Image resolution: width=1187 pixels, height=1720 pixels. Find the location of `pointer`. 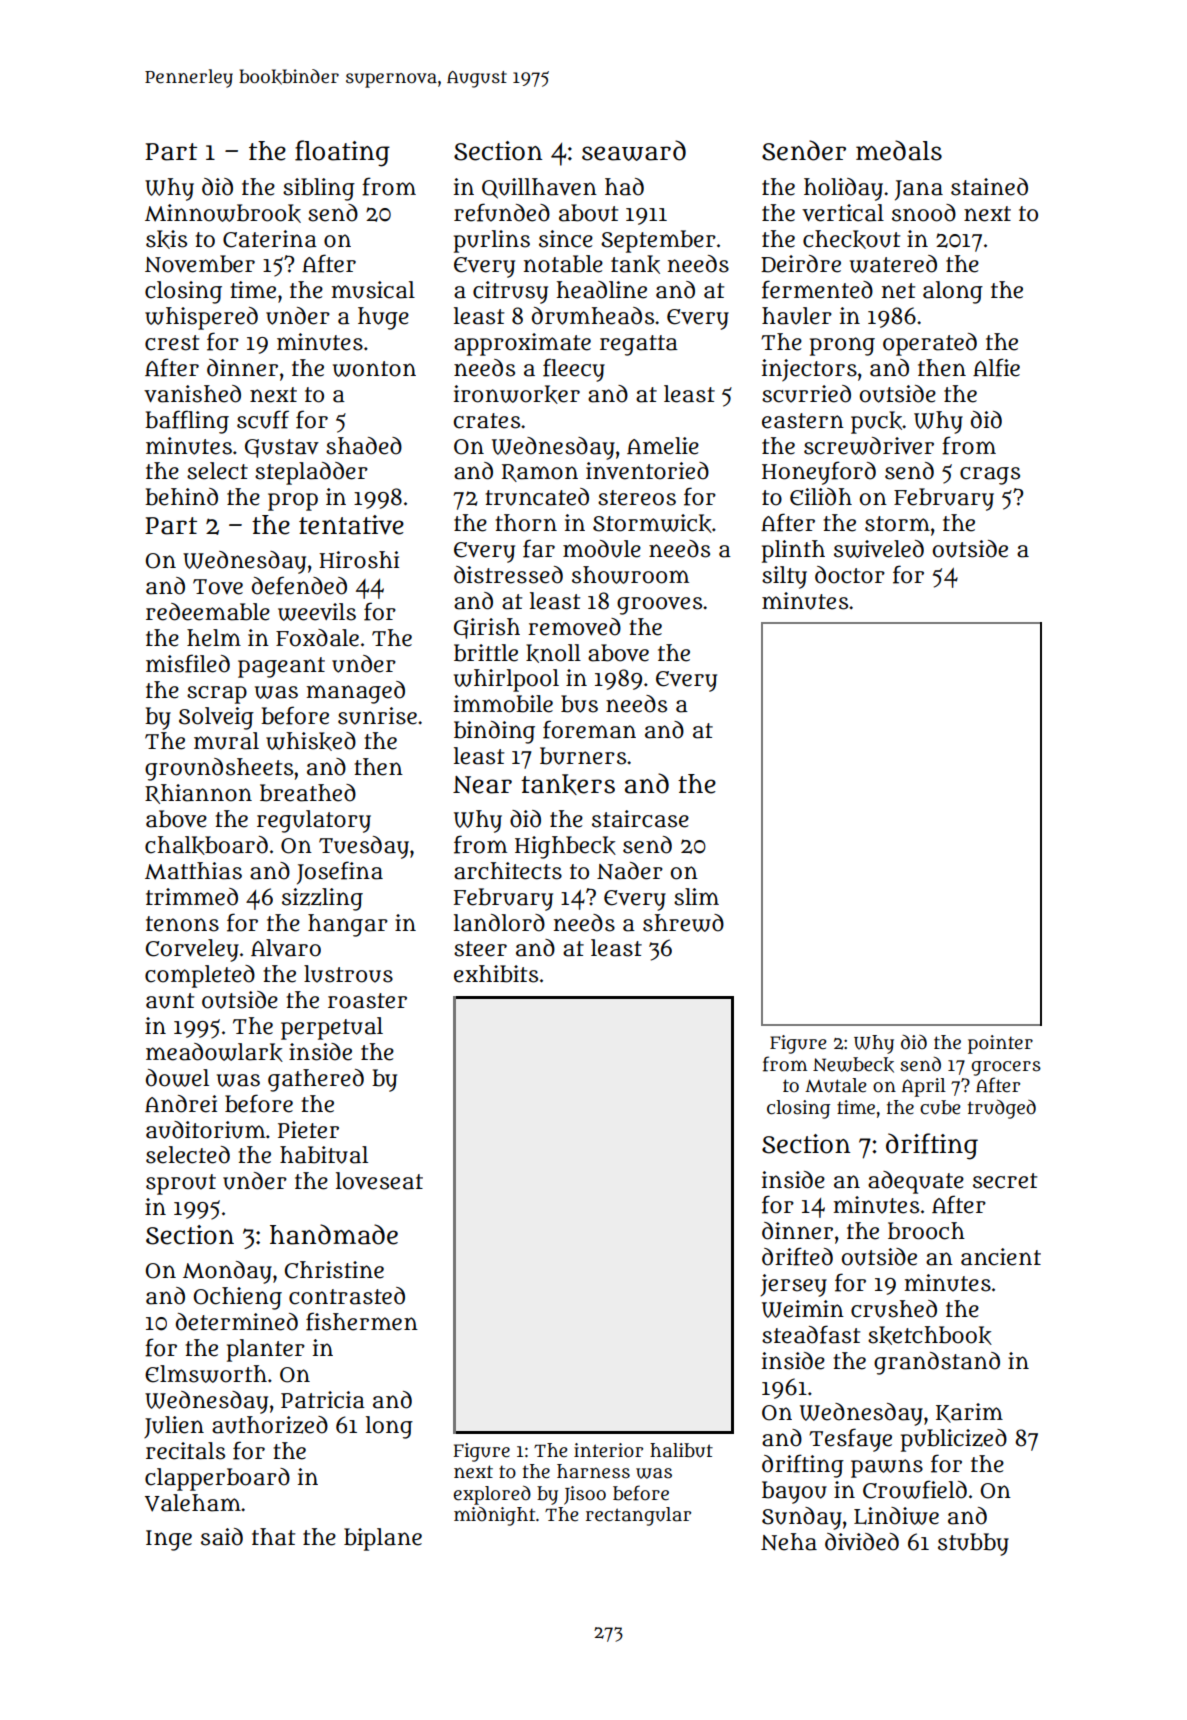

pointer is located at coordinates (1000, 1044).
